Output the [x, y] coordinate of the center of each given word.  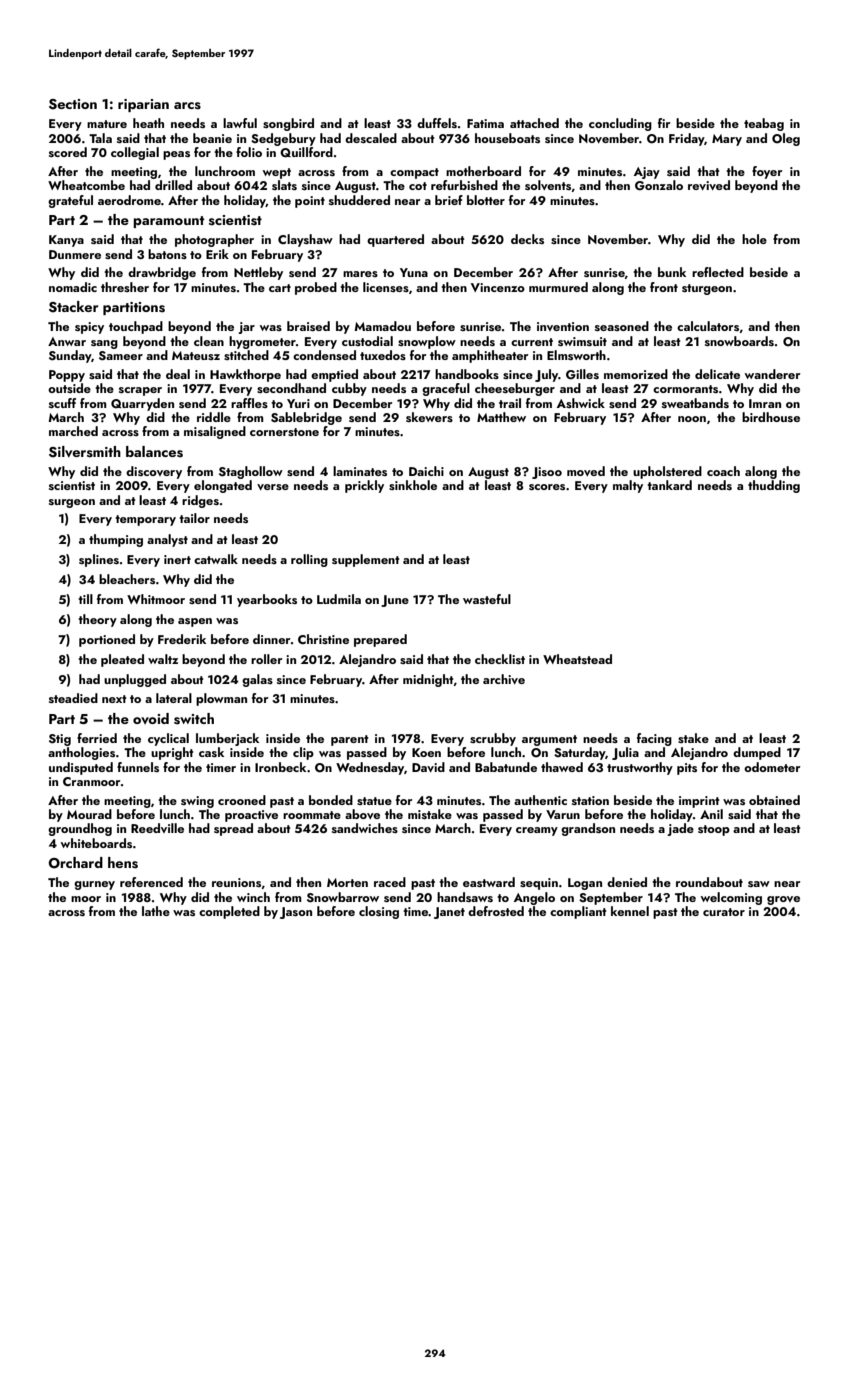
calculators [708, 326]
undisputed [81, 768]
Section [73, 104]
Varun [563, 814]
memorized [636, 374]
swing [197, 802]
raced [390, 882]
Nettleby [258, 273]
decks [527, 239]
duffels [437, 123]
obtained [774, 800]
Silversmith [85, 452]
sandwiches [365, 828]
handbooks [467, 374]
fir [664, 123]
